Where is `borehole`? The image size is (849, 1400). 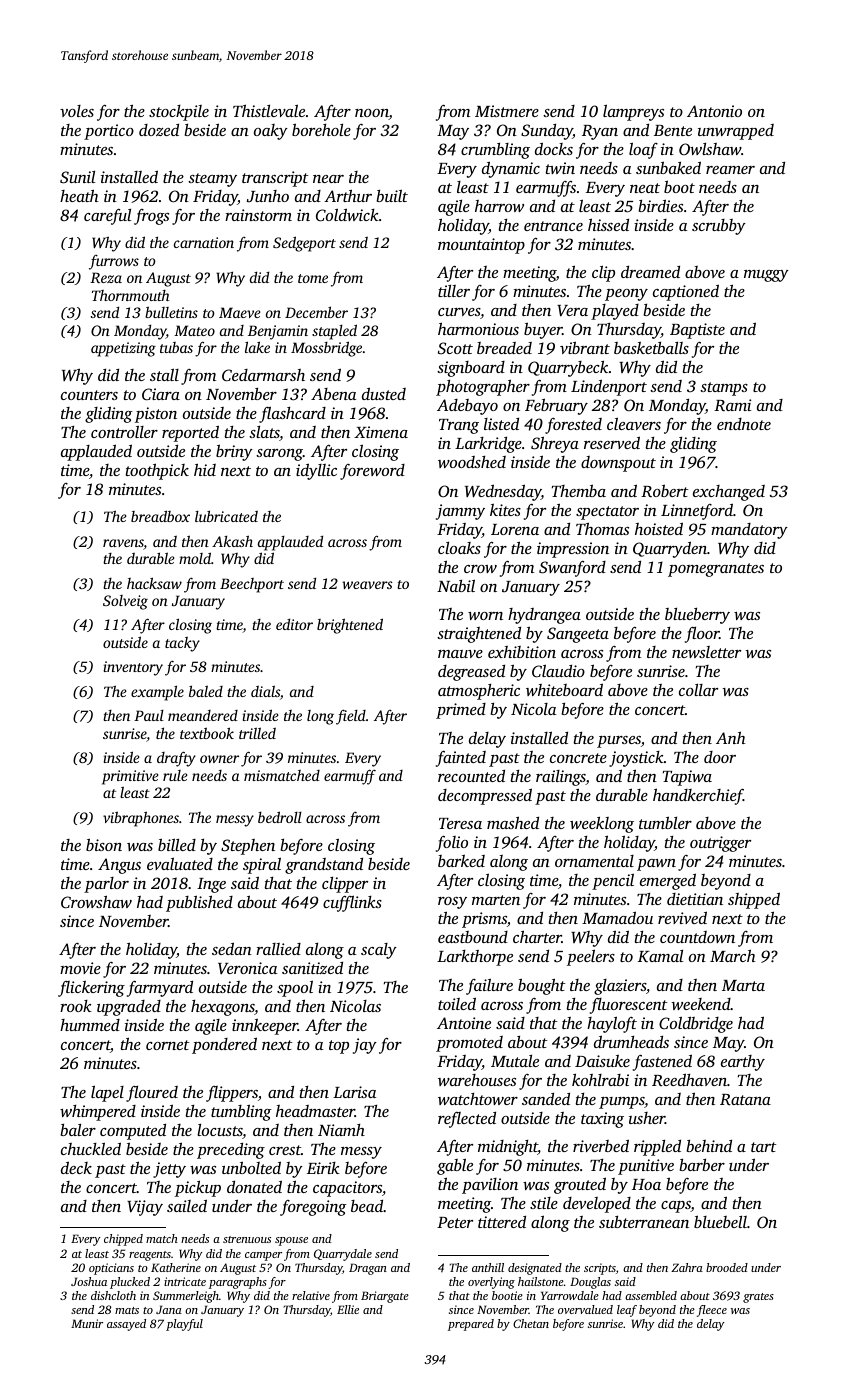 borehole is located at coordinates (321, 129).
